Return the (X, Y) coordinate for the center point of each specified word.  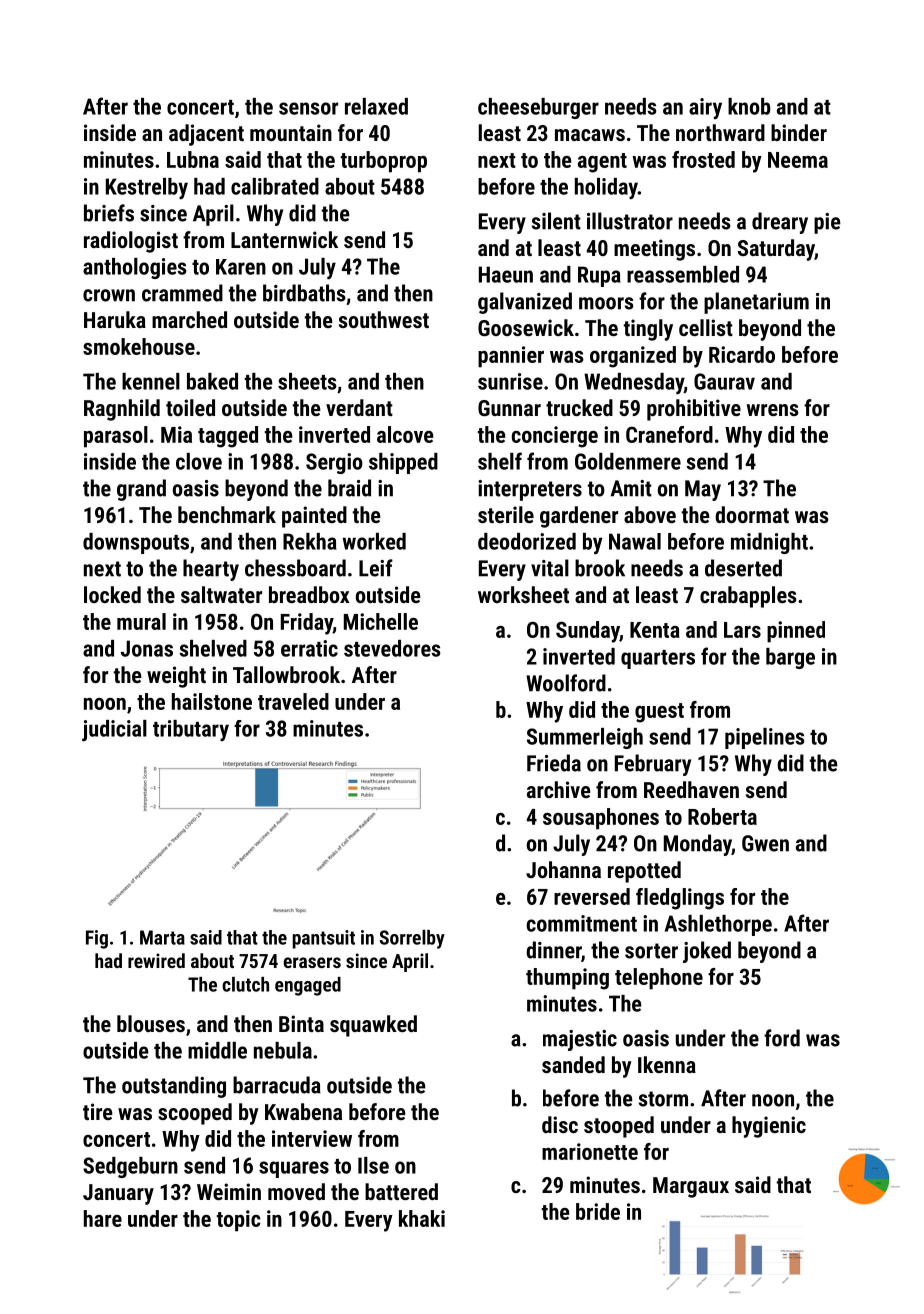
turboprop (384, 162)
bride (598, 1211)
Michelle (381, 621)
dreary (780, 223)
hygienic (769, 1127)
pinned (796, 632)
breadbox (309, 594)
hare (103, 1218)
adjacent (206, 135)
